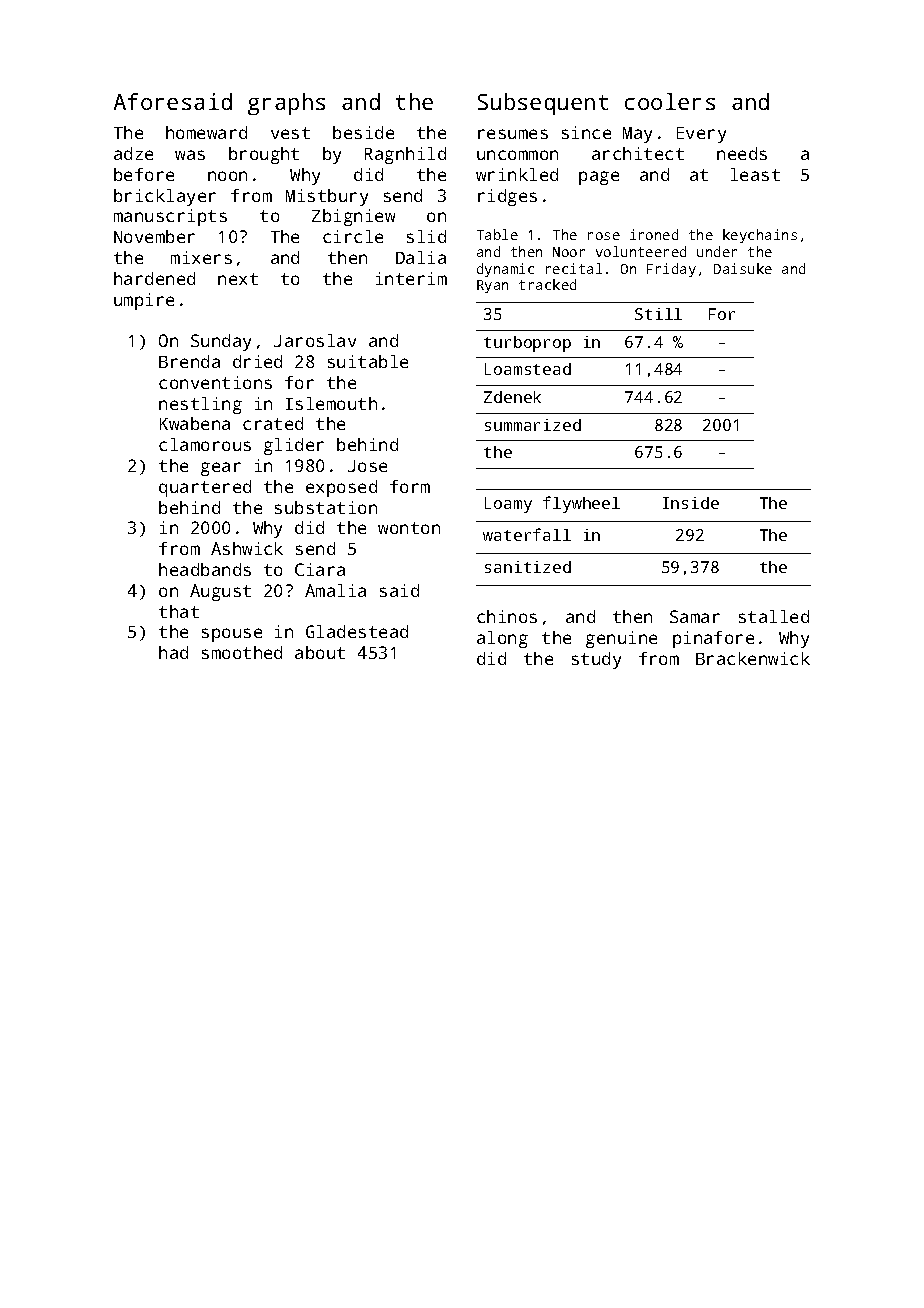  Describe the element at coordinates (165, 197) in the screenshot. I see `bricklayer` at that location.
